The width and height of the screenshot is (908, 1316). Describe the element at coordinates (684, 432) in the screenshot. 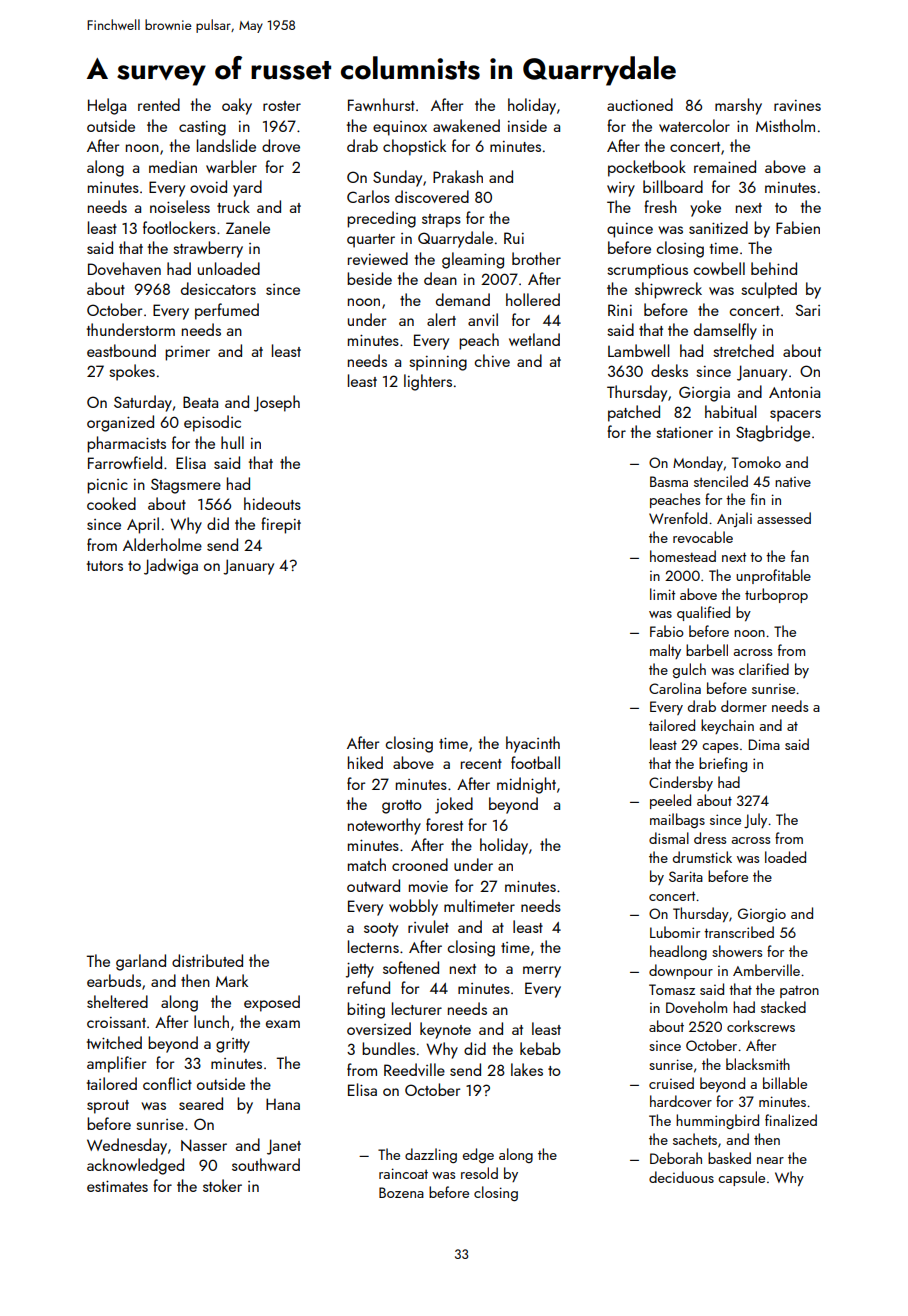

I see `stationer` at that location.
